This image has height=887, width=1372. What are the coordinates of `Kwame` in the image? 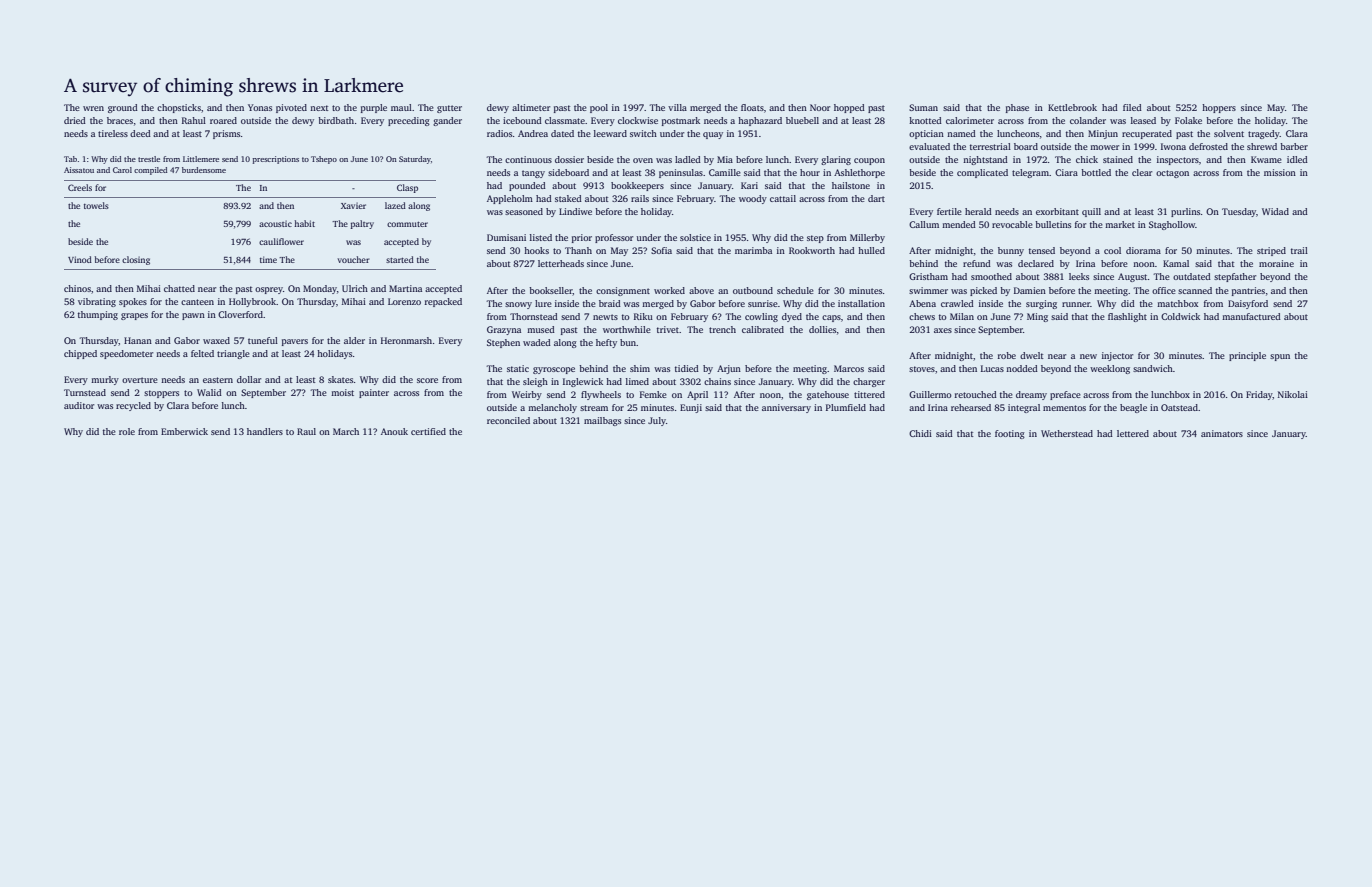 It's located at (1266, 159).
